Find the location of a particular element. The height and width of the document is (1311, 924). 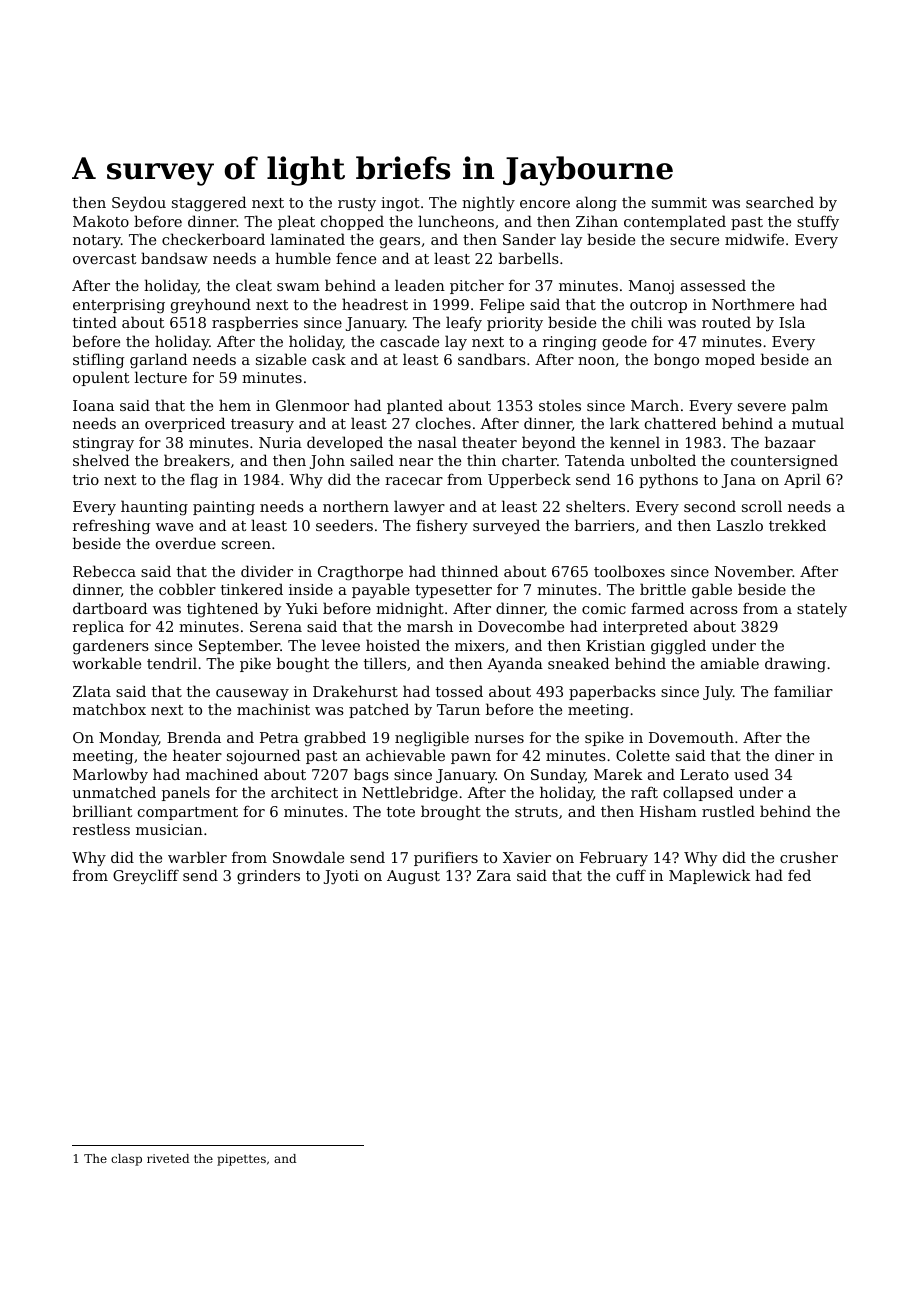

priority is located at coordinates (515, 324).
